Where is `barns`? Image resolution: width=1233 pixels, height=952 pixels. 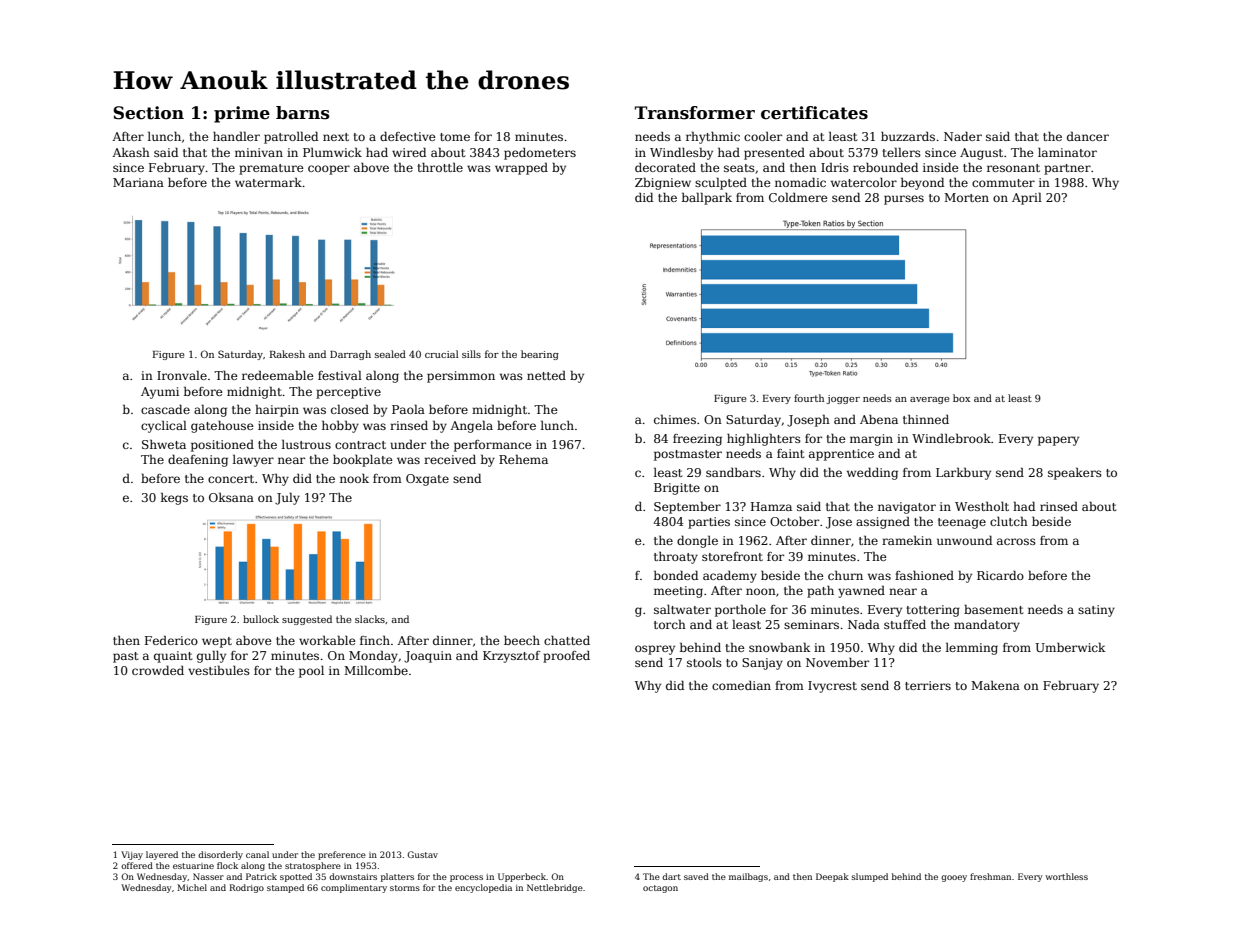 barns is located at coordinates (303, 113).
